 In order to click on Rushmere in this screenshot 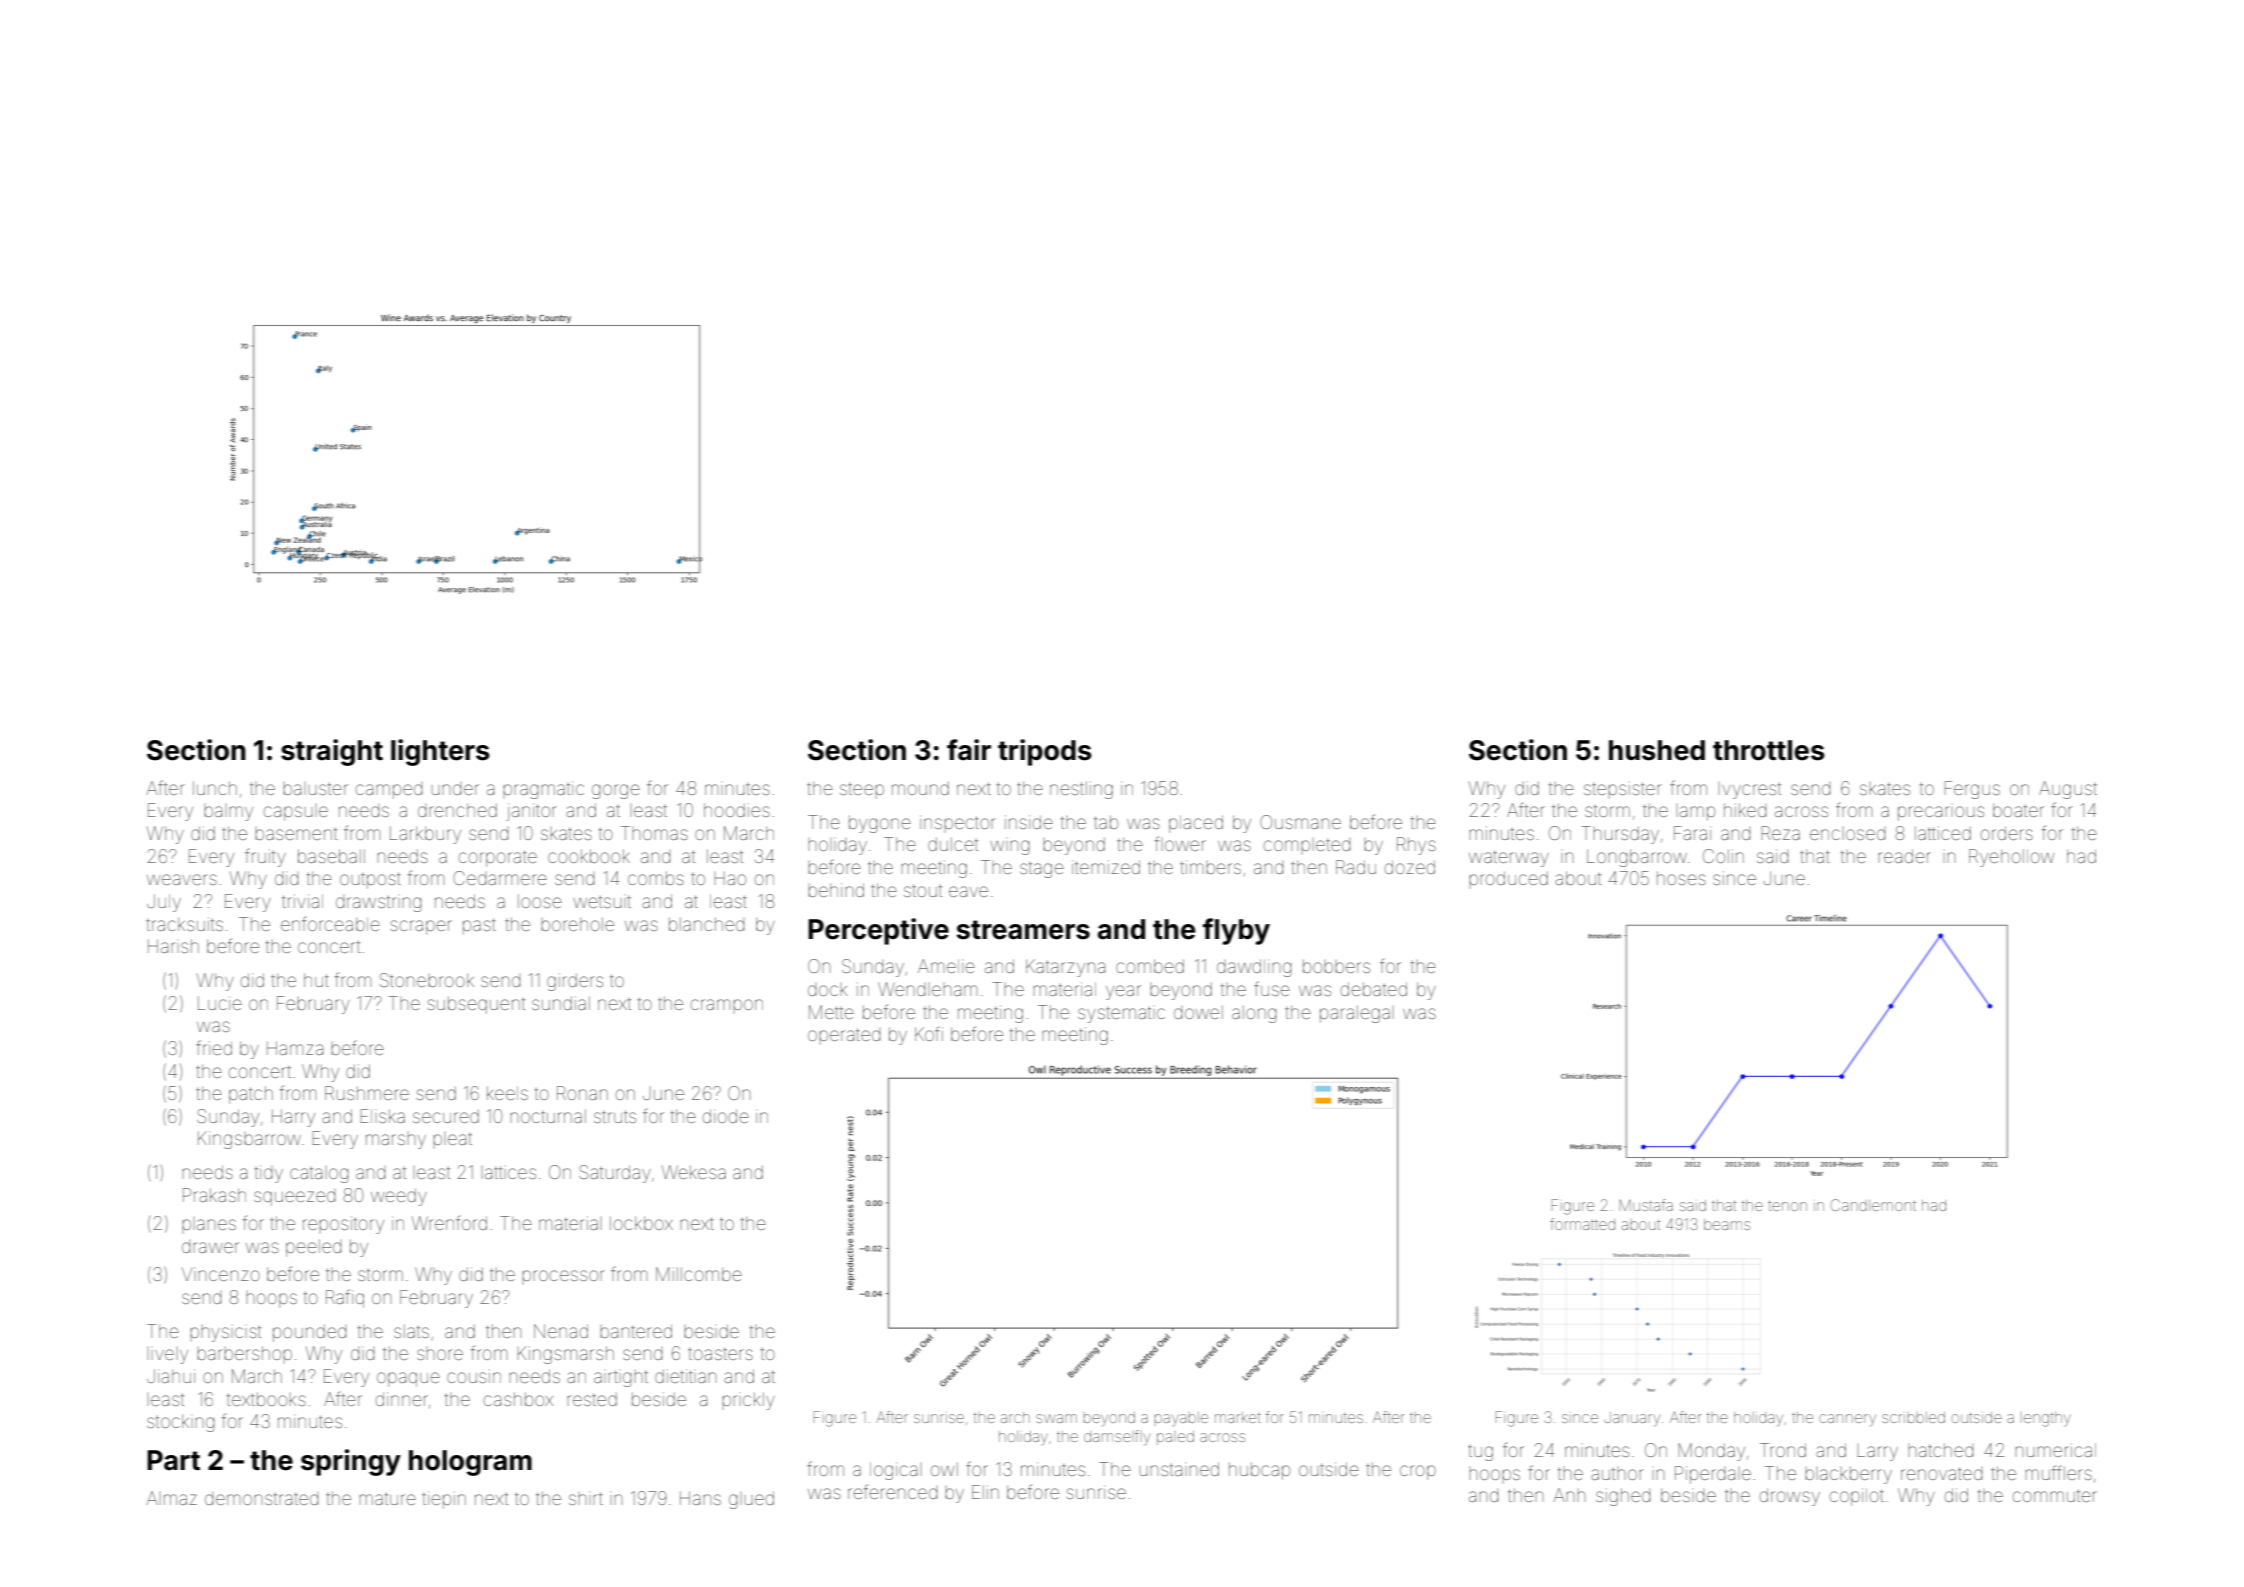, I will do `click(367, 1093)`.
